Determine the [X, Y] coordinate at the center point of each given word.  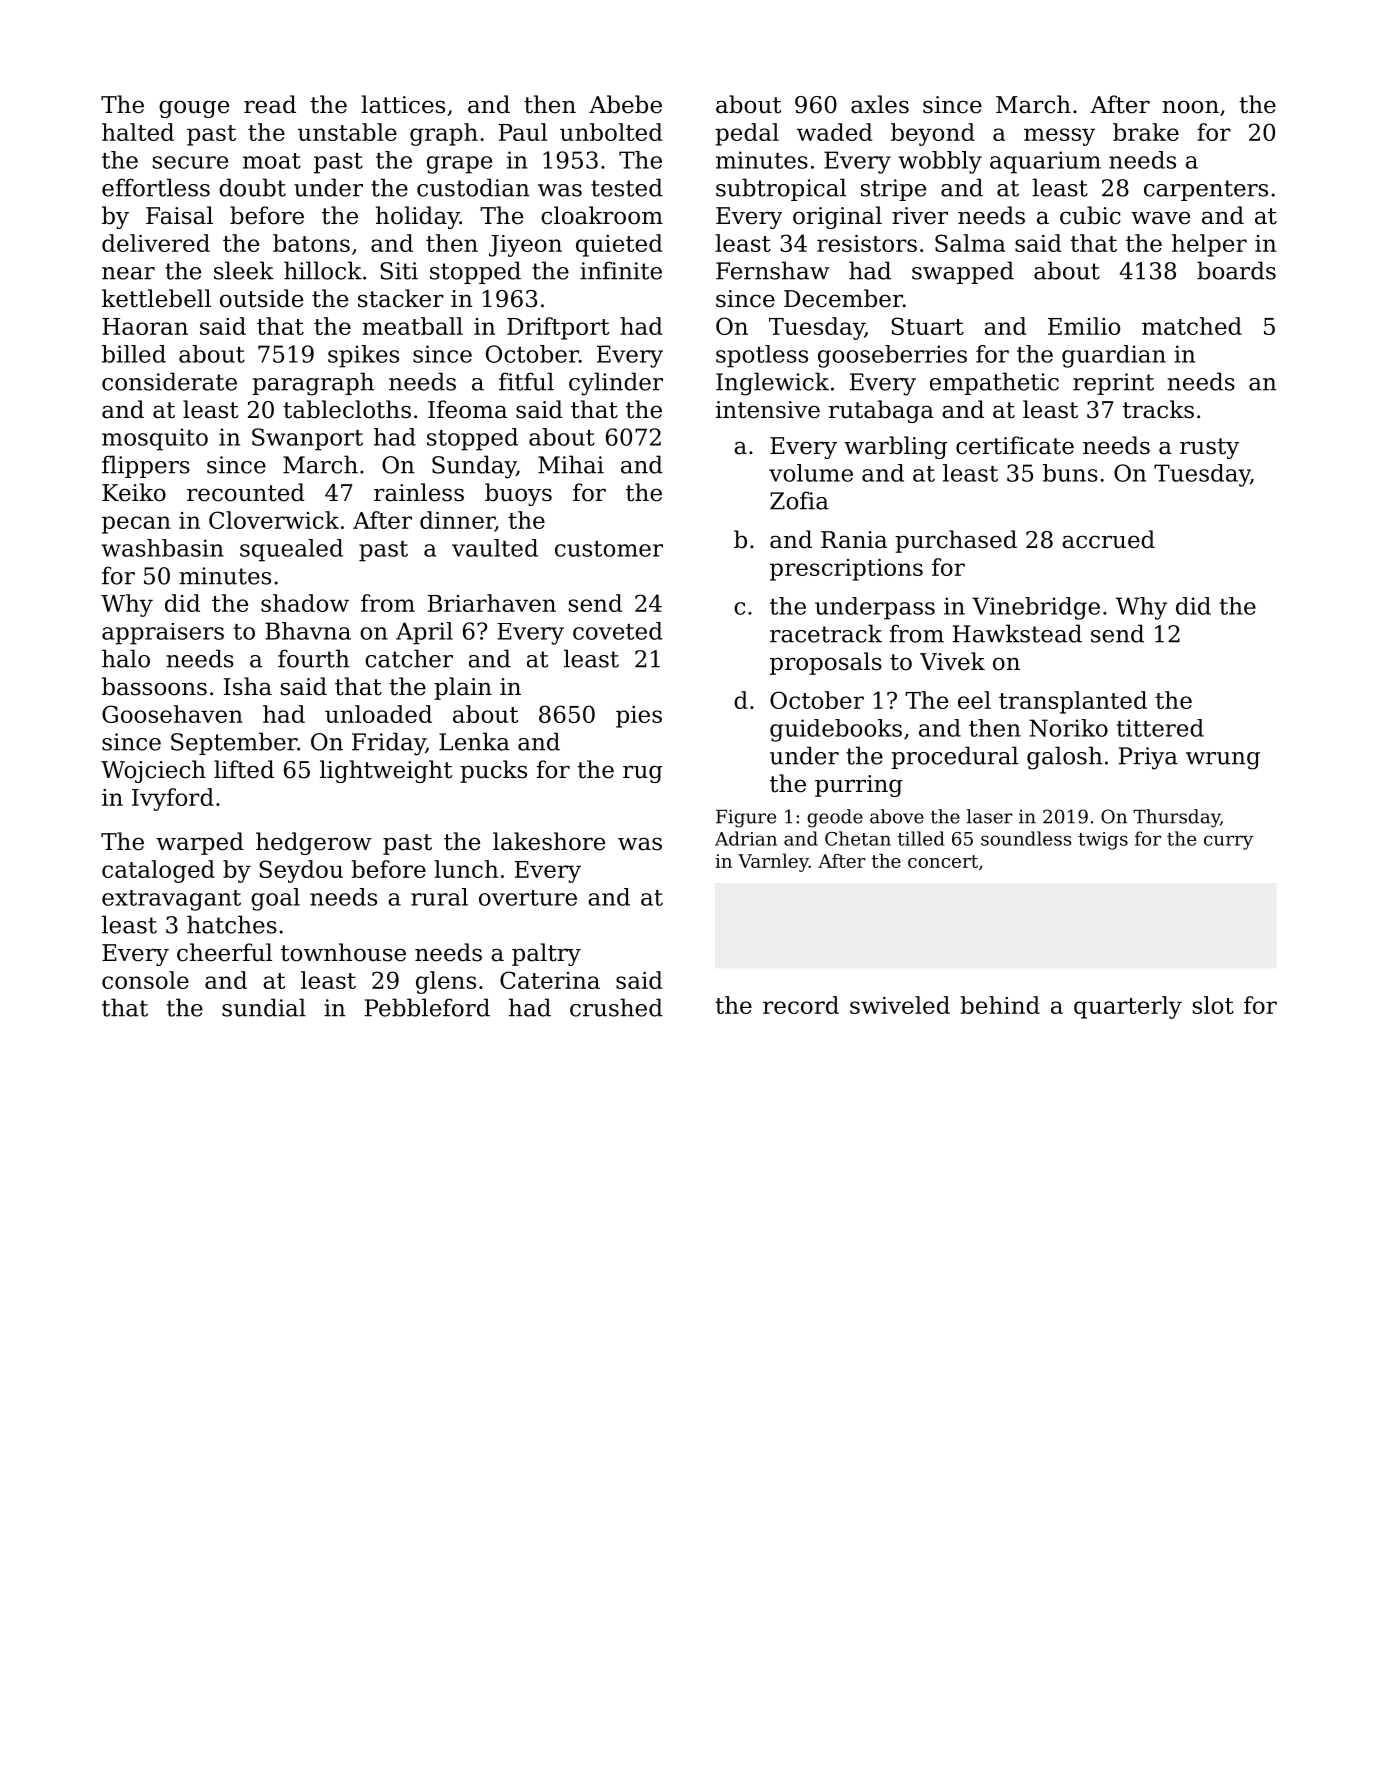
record [801, 1005]
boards [1236, 270]
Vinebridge [1036, 608]
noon [1190, 107]
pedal [747, 134]
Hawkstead [1017, 633]
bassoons [154, 686]
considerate [169, 381]
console [145, 980]
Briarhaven [492, 603]
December [843, 298]
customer [609, 549]
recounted [246, 492]
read [270, 104]
